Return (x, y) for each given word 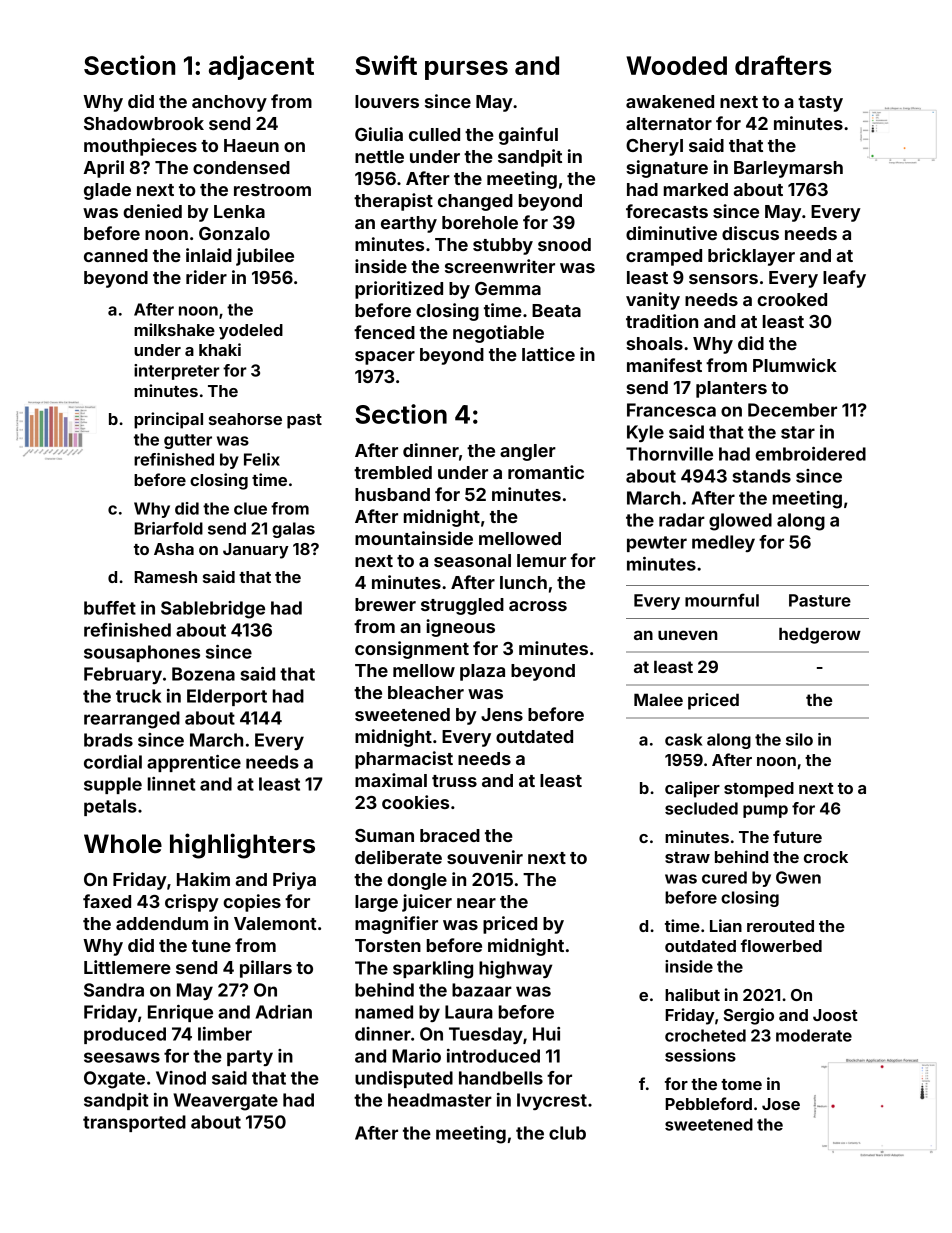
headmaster (440, 1100)
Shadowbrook (144, 123)
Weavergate (225, 1102)
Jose (781, 1104)
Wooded (676, 65)
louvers (387, 101)
